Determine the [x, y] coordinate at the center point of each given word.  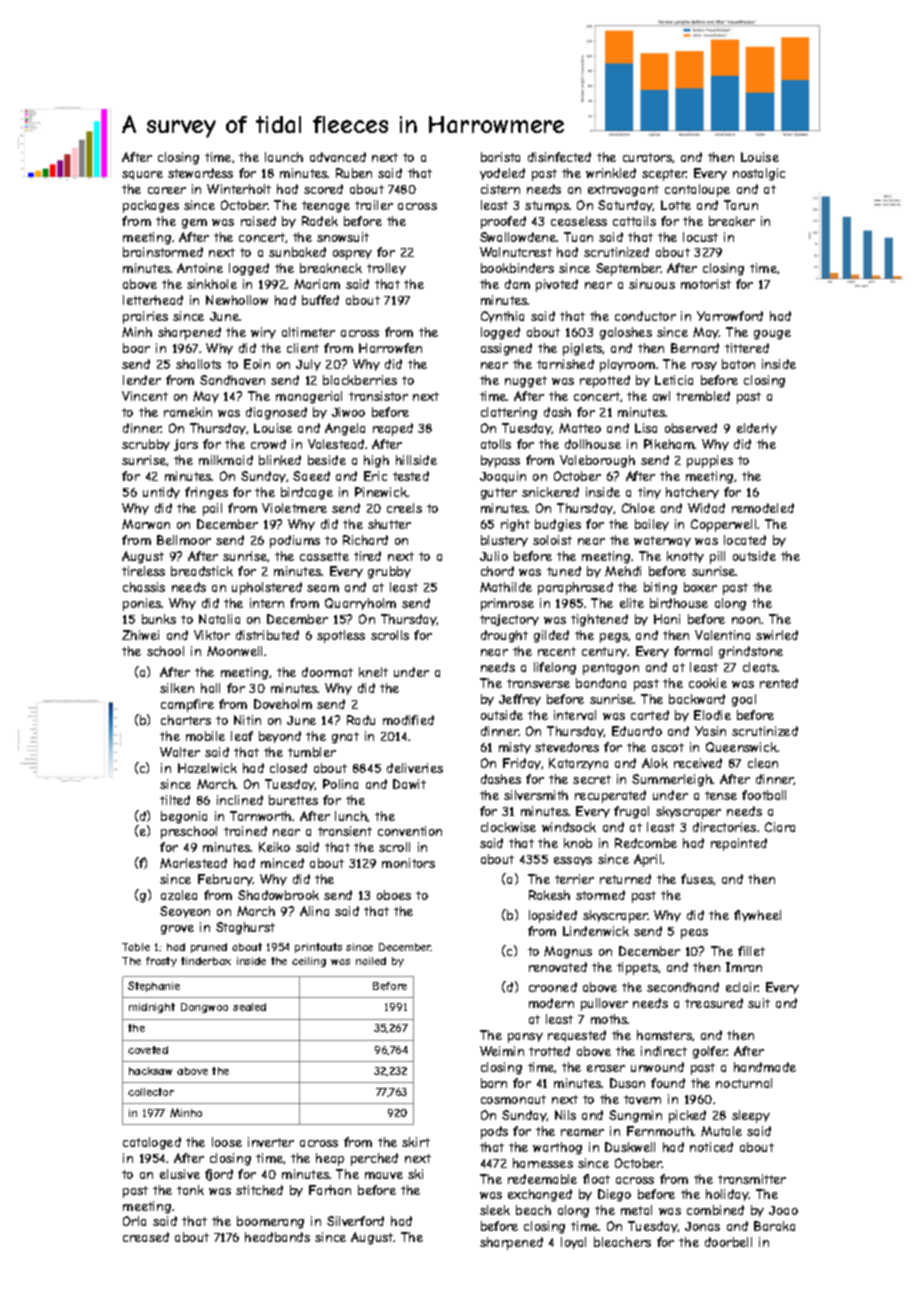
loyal [573, 1243]
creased [146, 1237]
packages [151, 206]
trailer [374, 205]
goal [744, 700]
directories [724, 827]
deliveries [415, 768]
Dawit [409, 784]
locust [700, 237]
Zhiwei [140, 635]
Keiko [274, 847]
